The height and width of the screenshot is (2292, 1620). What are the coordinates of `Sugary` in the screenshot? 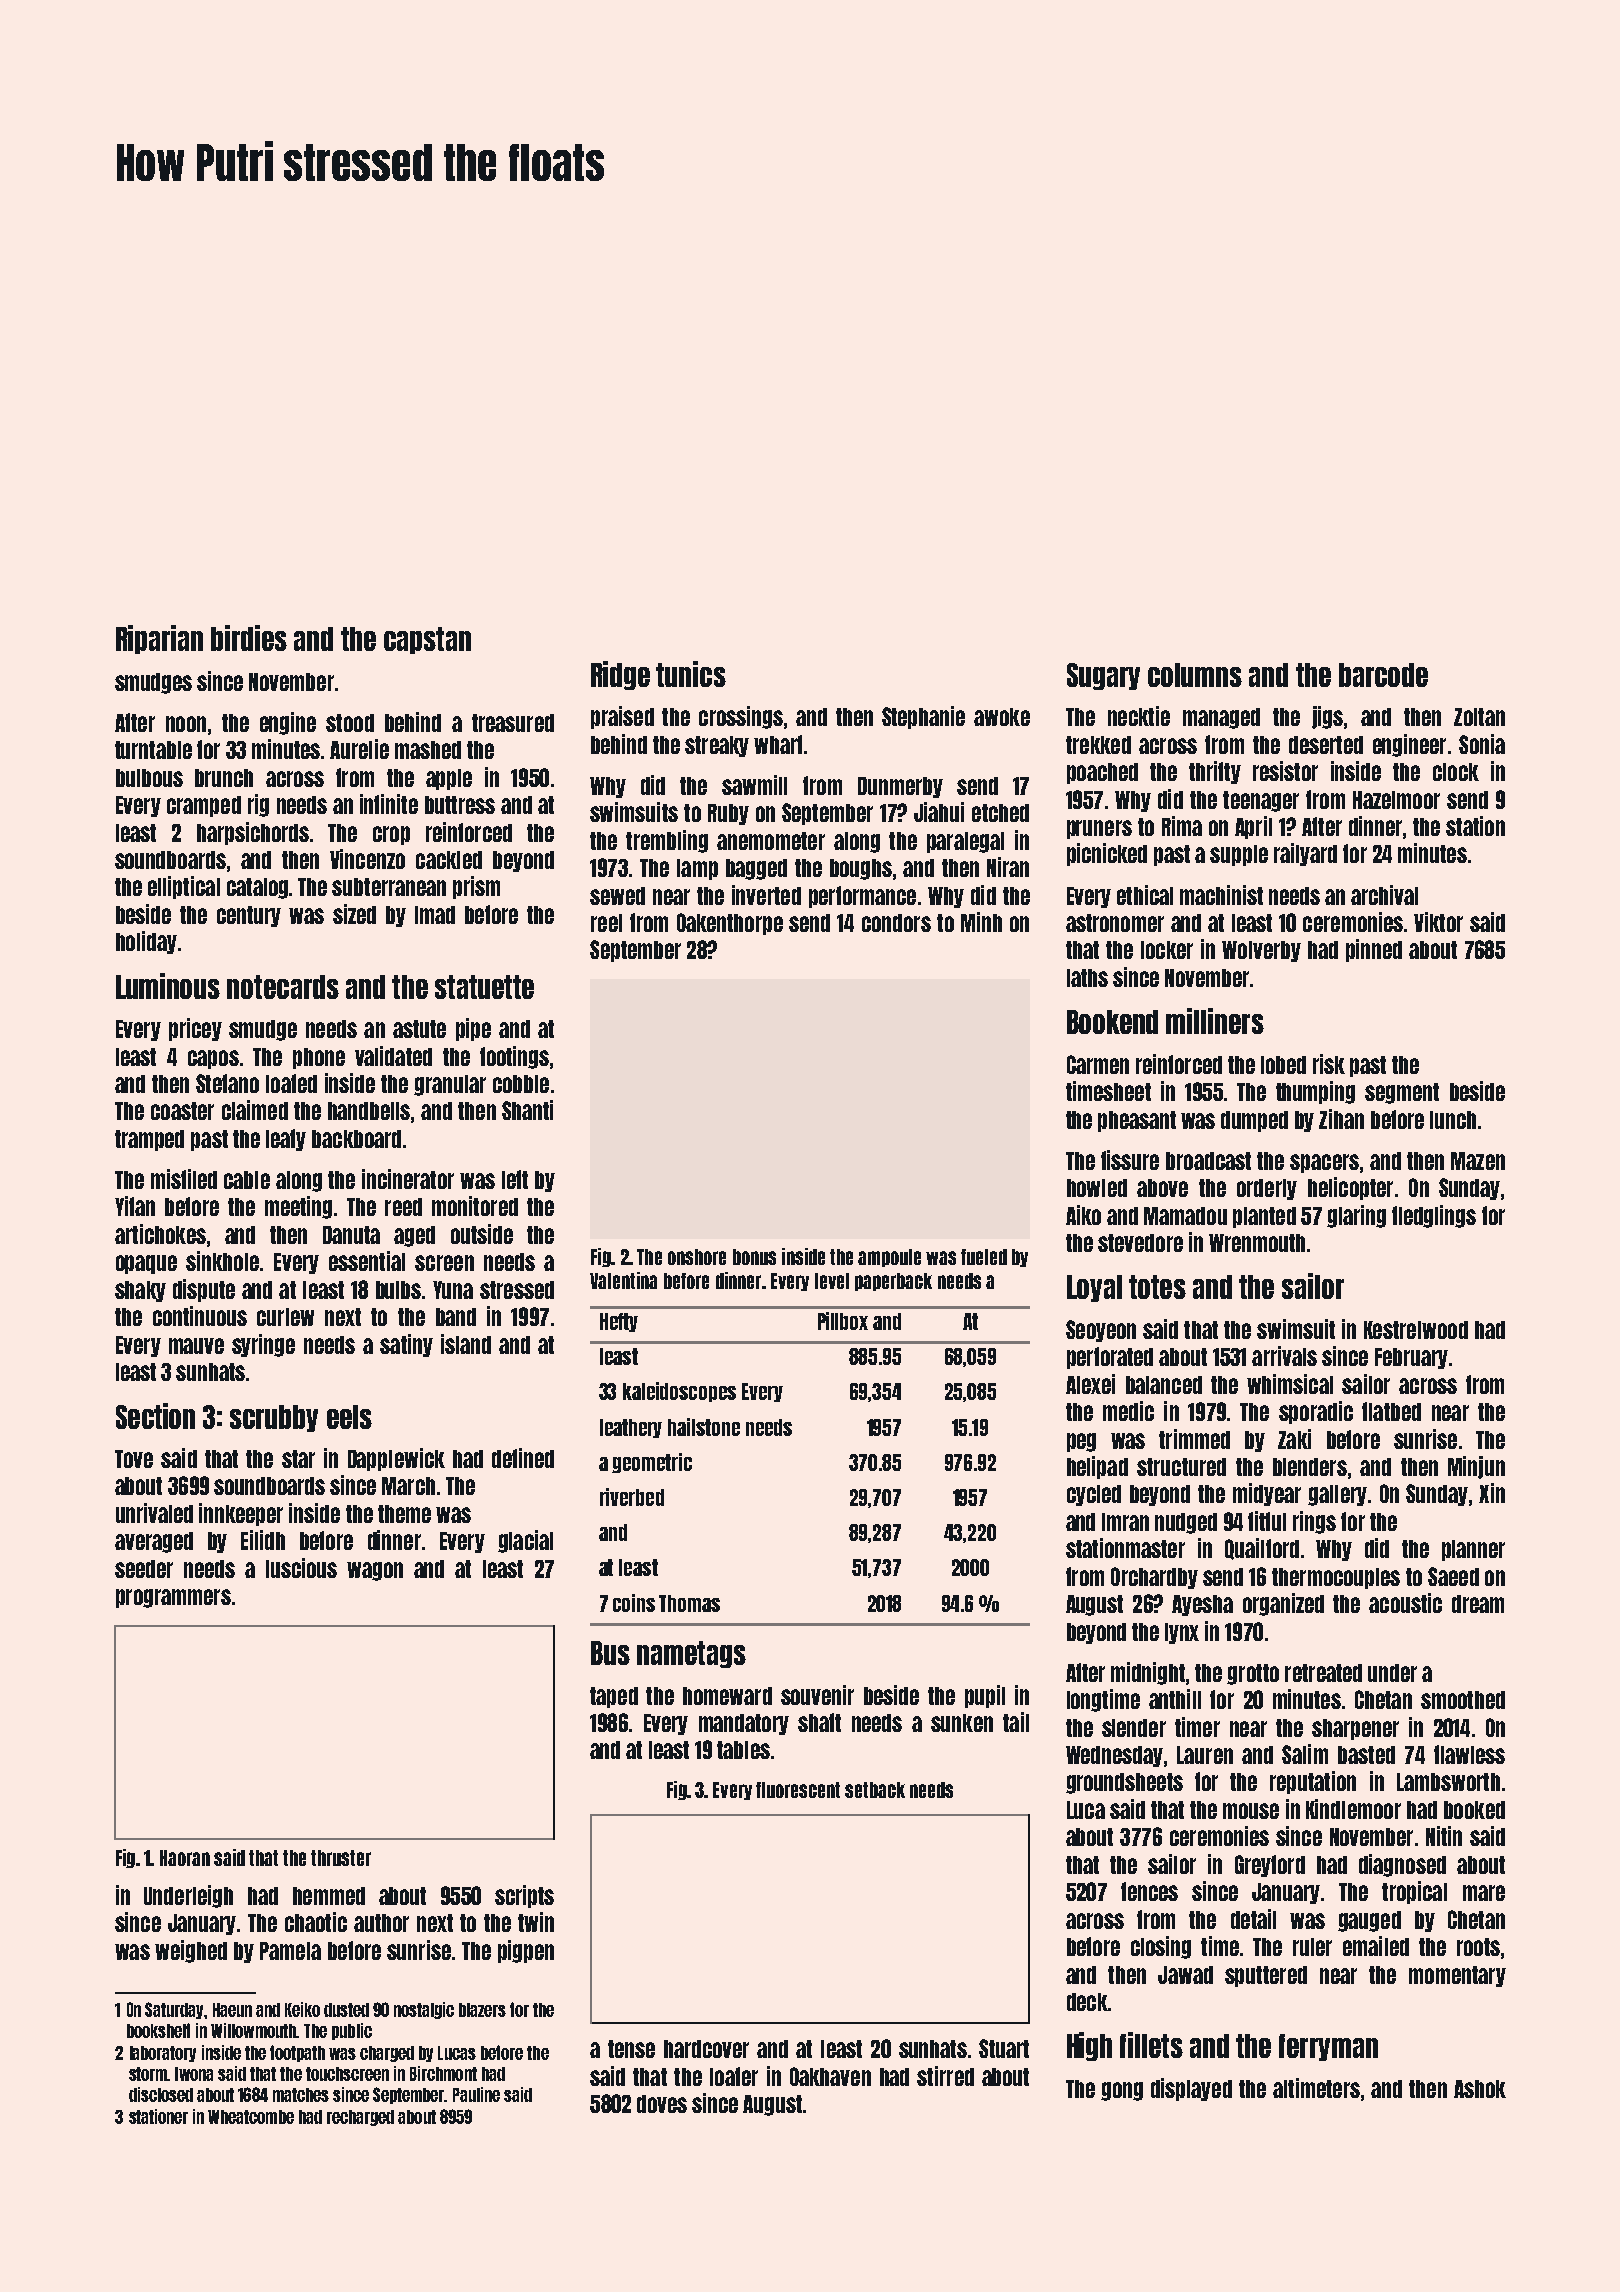 It's located at (1103, 676).
